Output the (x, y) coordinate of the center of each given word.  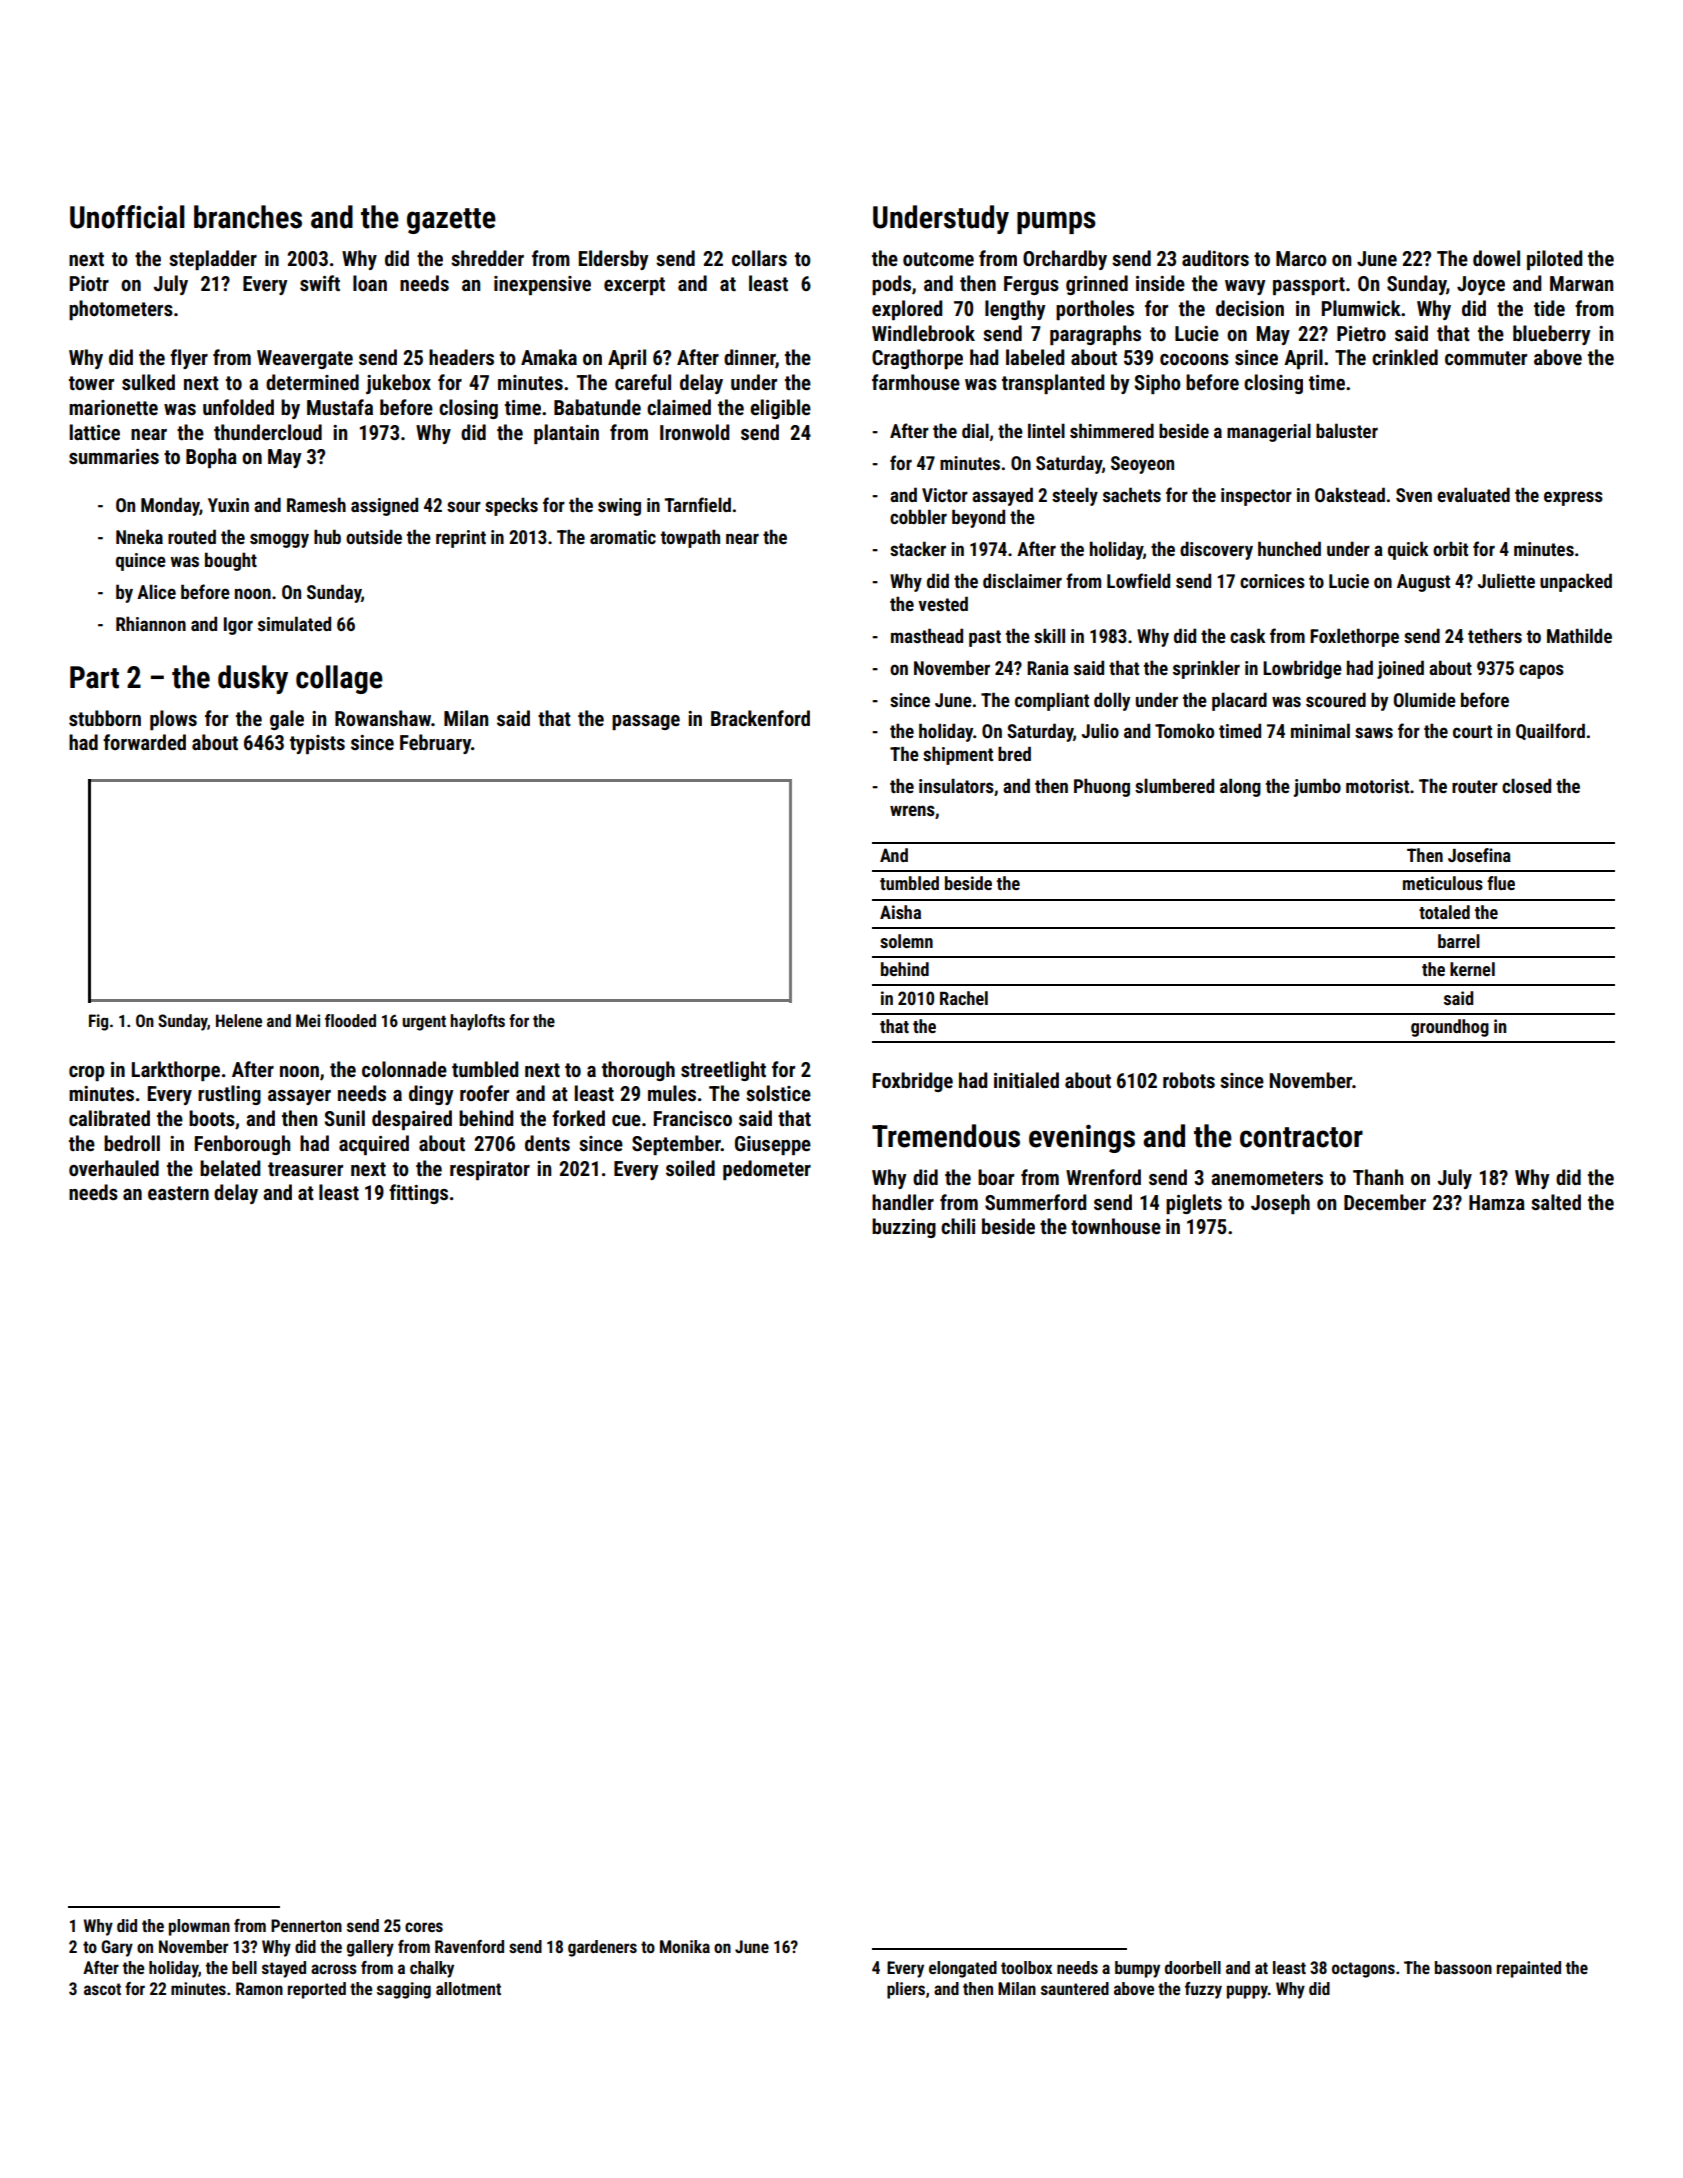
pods (891, 285)
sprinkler (1206, 669)
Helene (239, 1020)
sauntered (1075, 1988)
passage (646, 722)
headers (461, 357)
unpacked (1576, 582)
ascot (102, 1989)
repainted (1529, 1969)
